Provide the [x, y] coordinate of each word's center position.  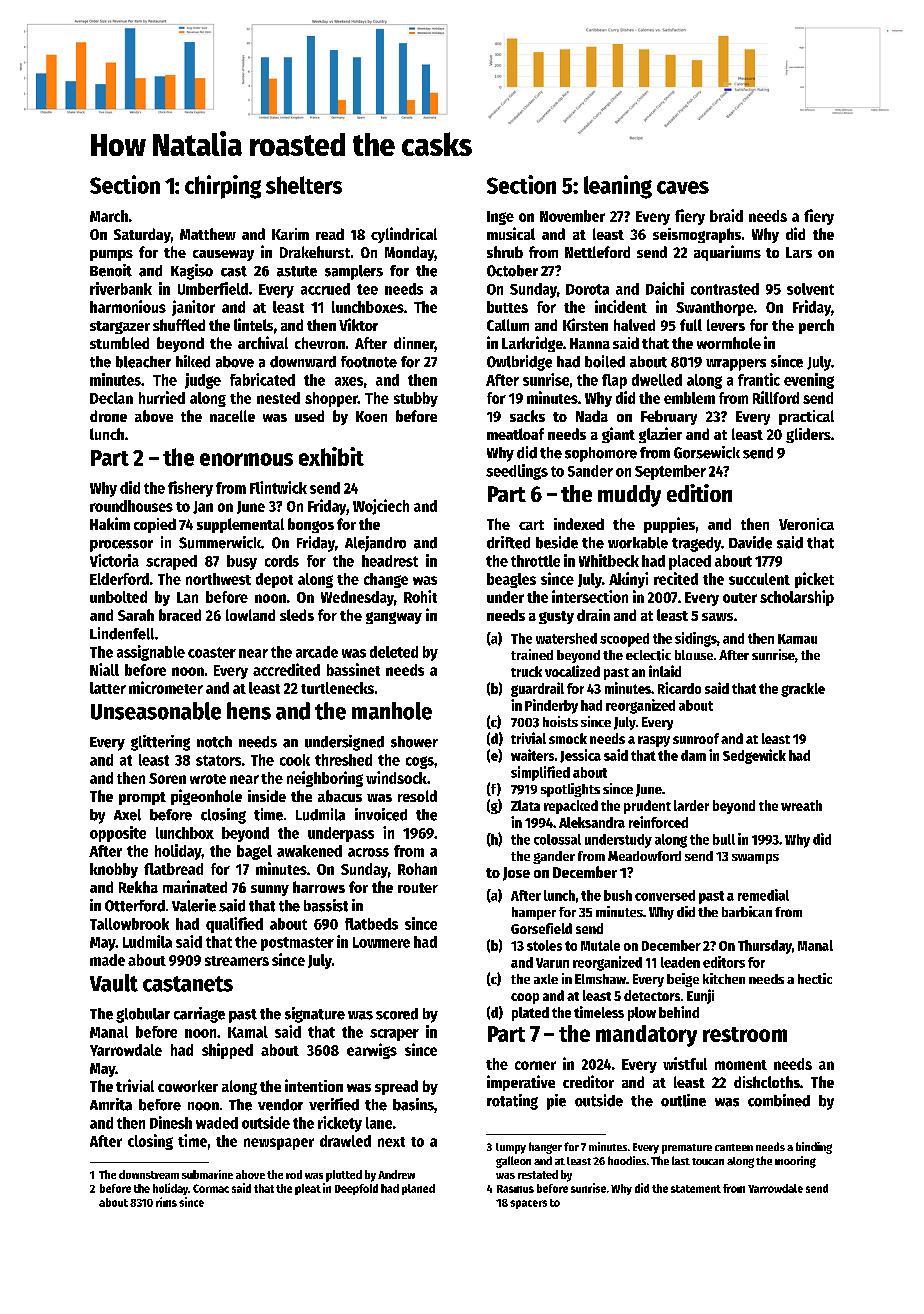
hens [249, 711]
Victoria [114, 560]
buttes [507, 307]
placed [690, 562]
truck [526, 671]
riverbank [121, 288]
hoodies [627, 1160]
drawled [345, 1141]
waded [217, 1123]
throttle [535, 561]
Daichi [665, 288]
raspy [654, 741]
